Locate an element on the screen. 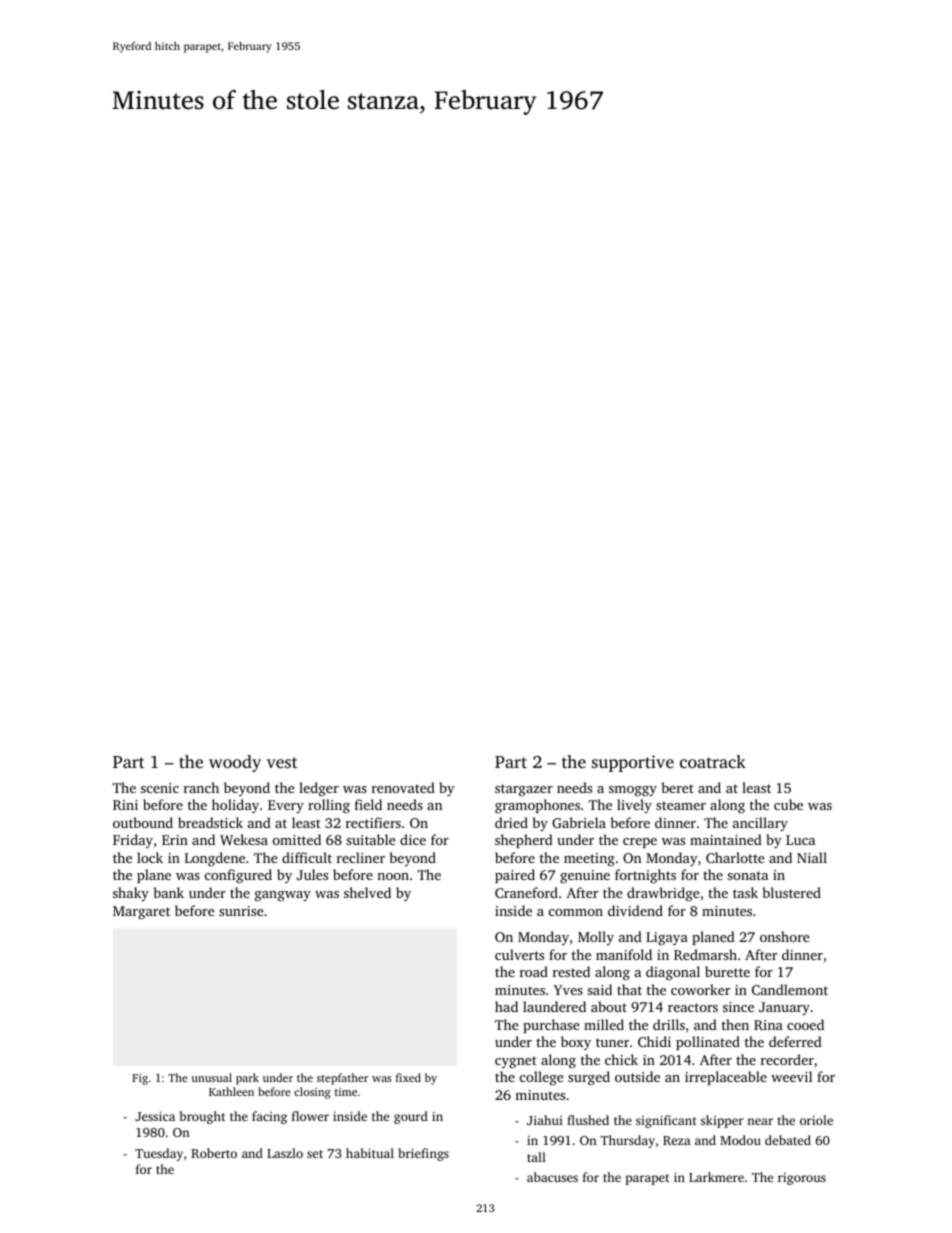  cooed is located at coordinates (805, 1024).
